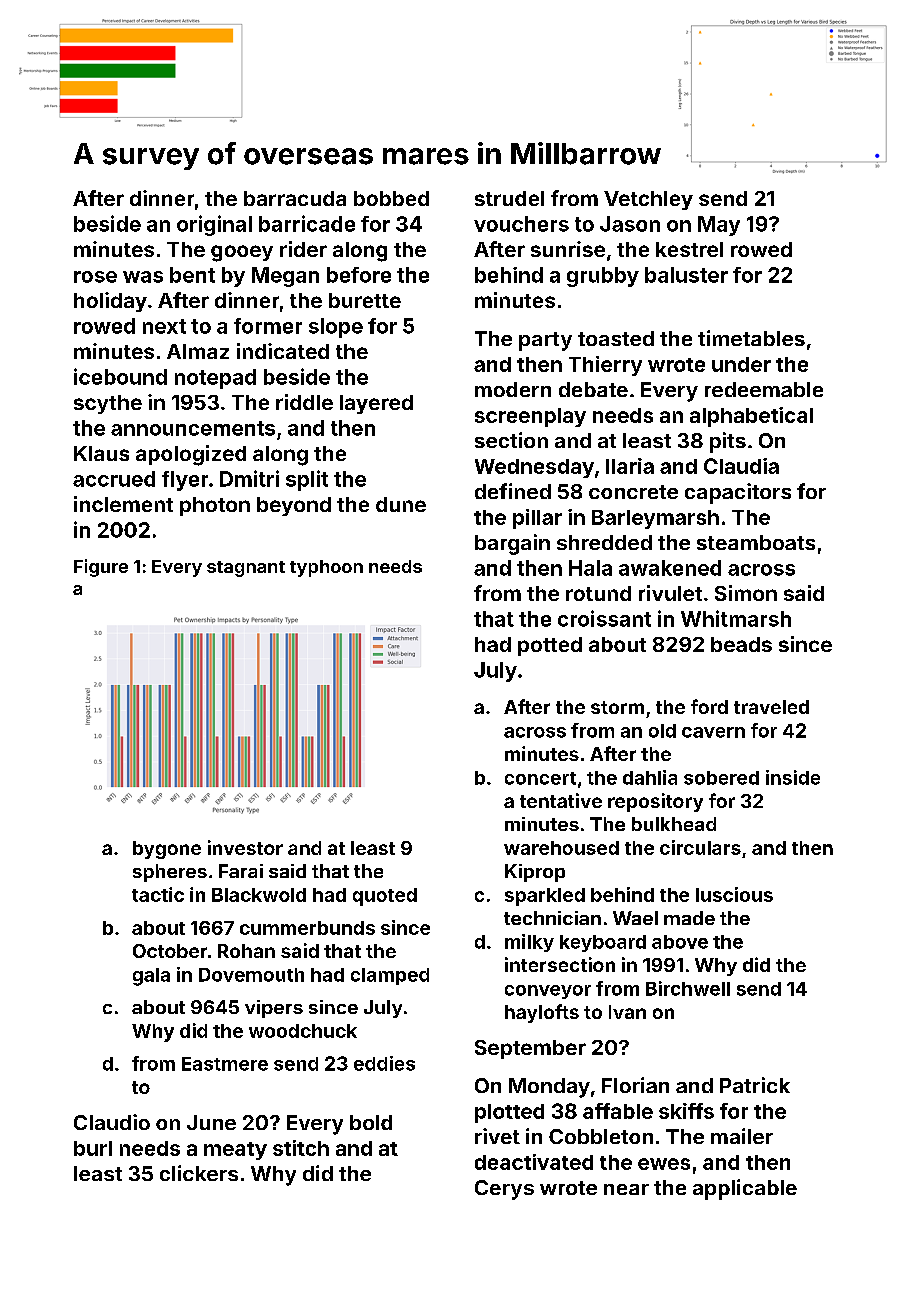  I want to click on apologized, so click(191, 455).
